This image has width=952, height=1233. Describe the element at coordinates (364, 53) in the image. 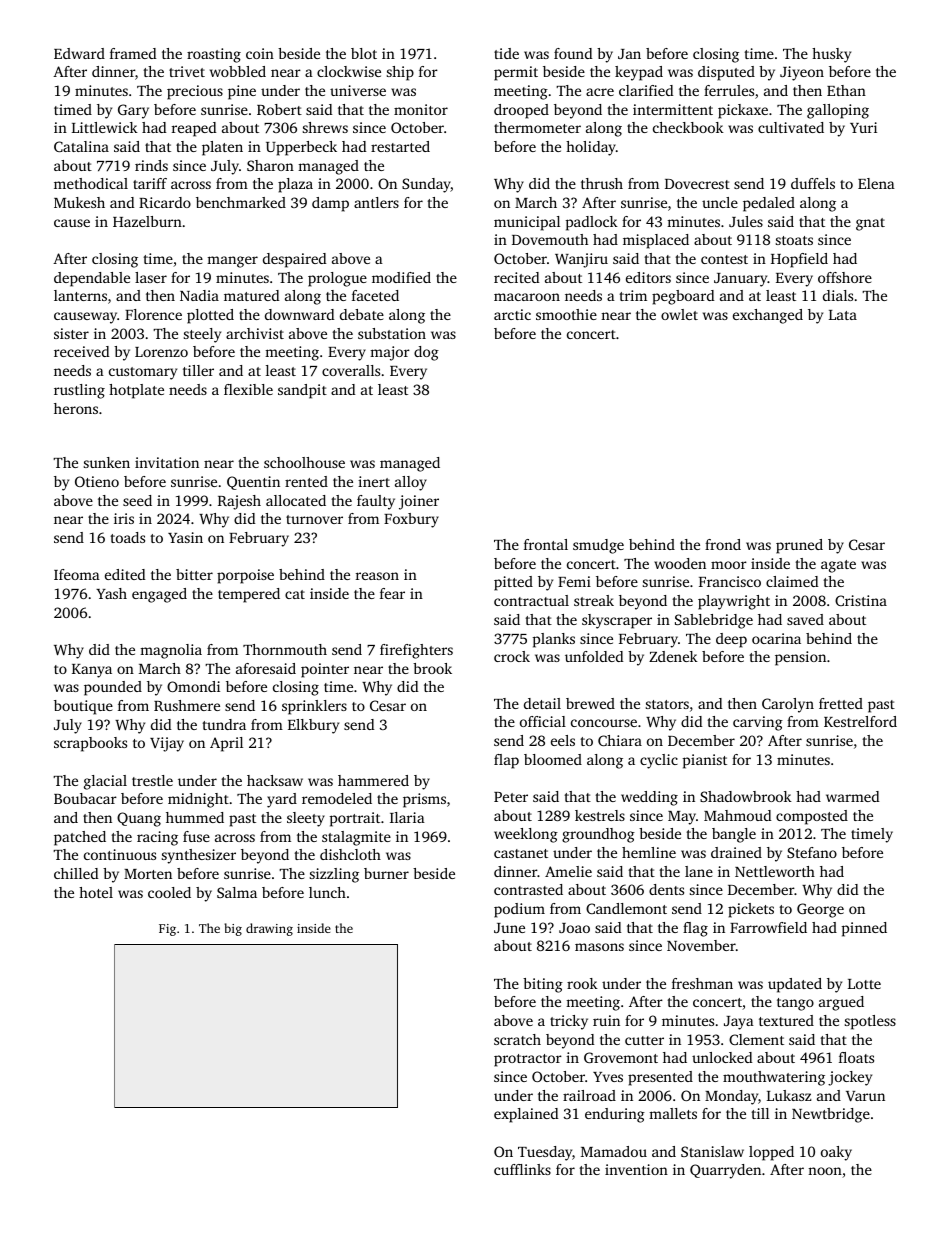

I see `blot` at that location.
